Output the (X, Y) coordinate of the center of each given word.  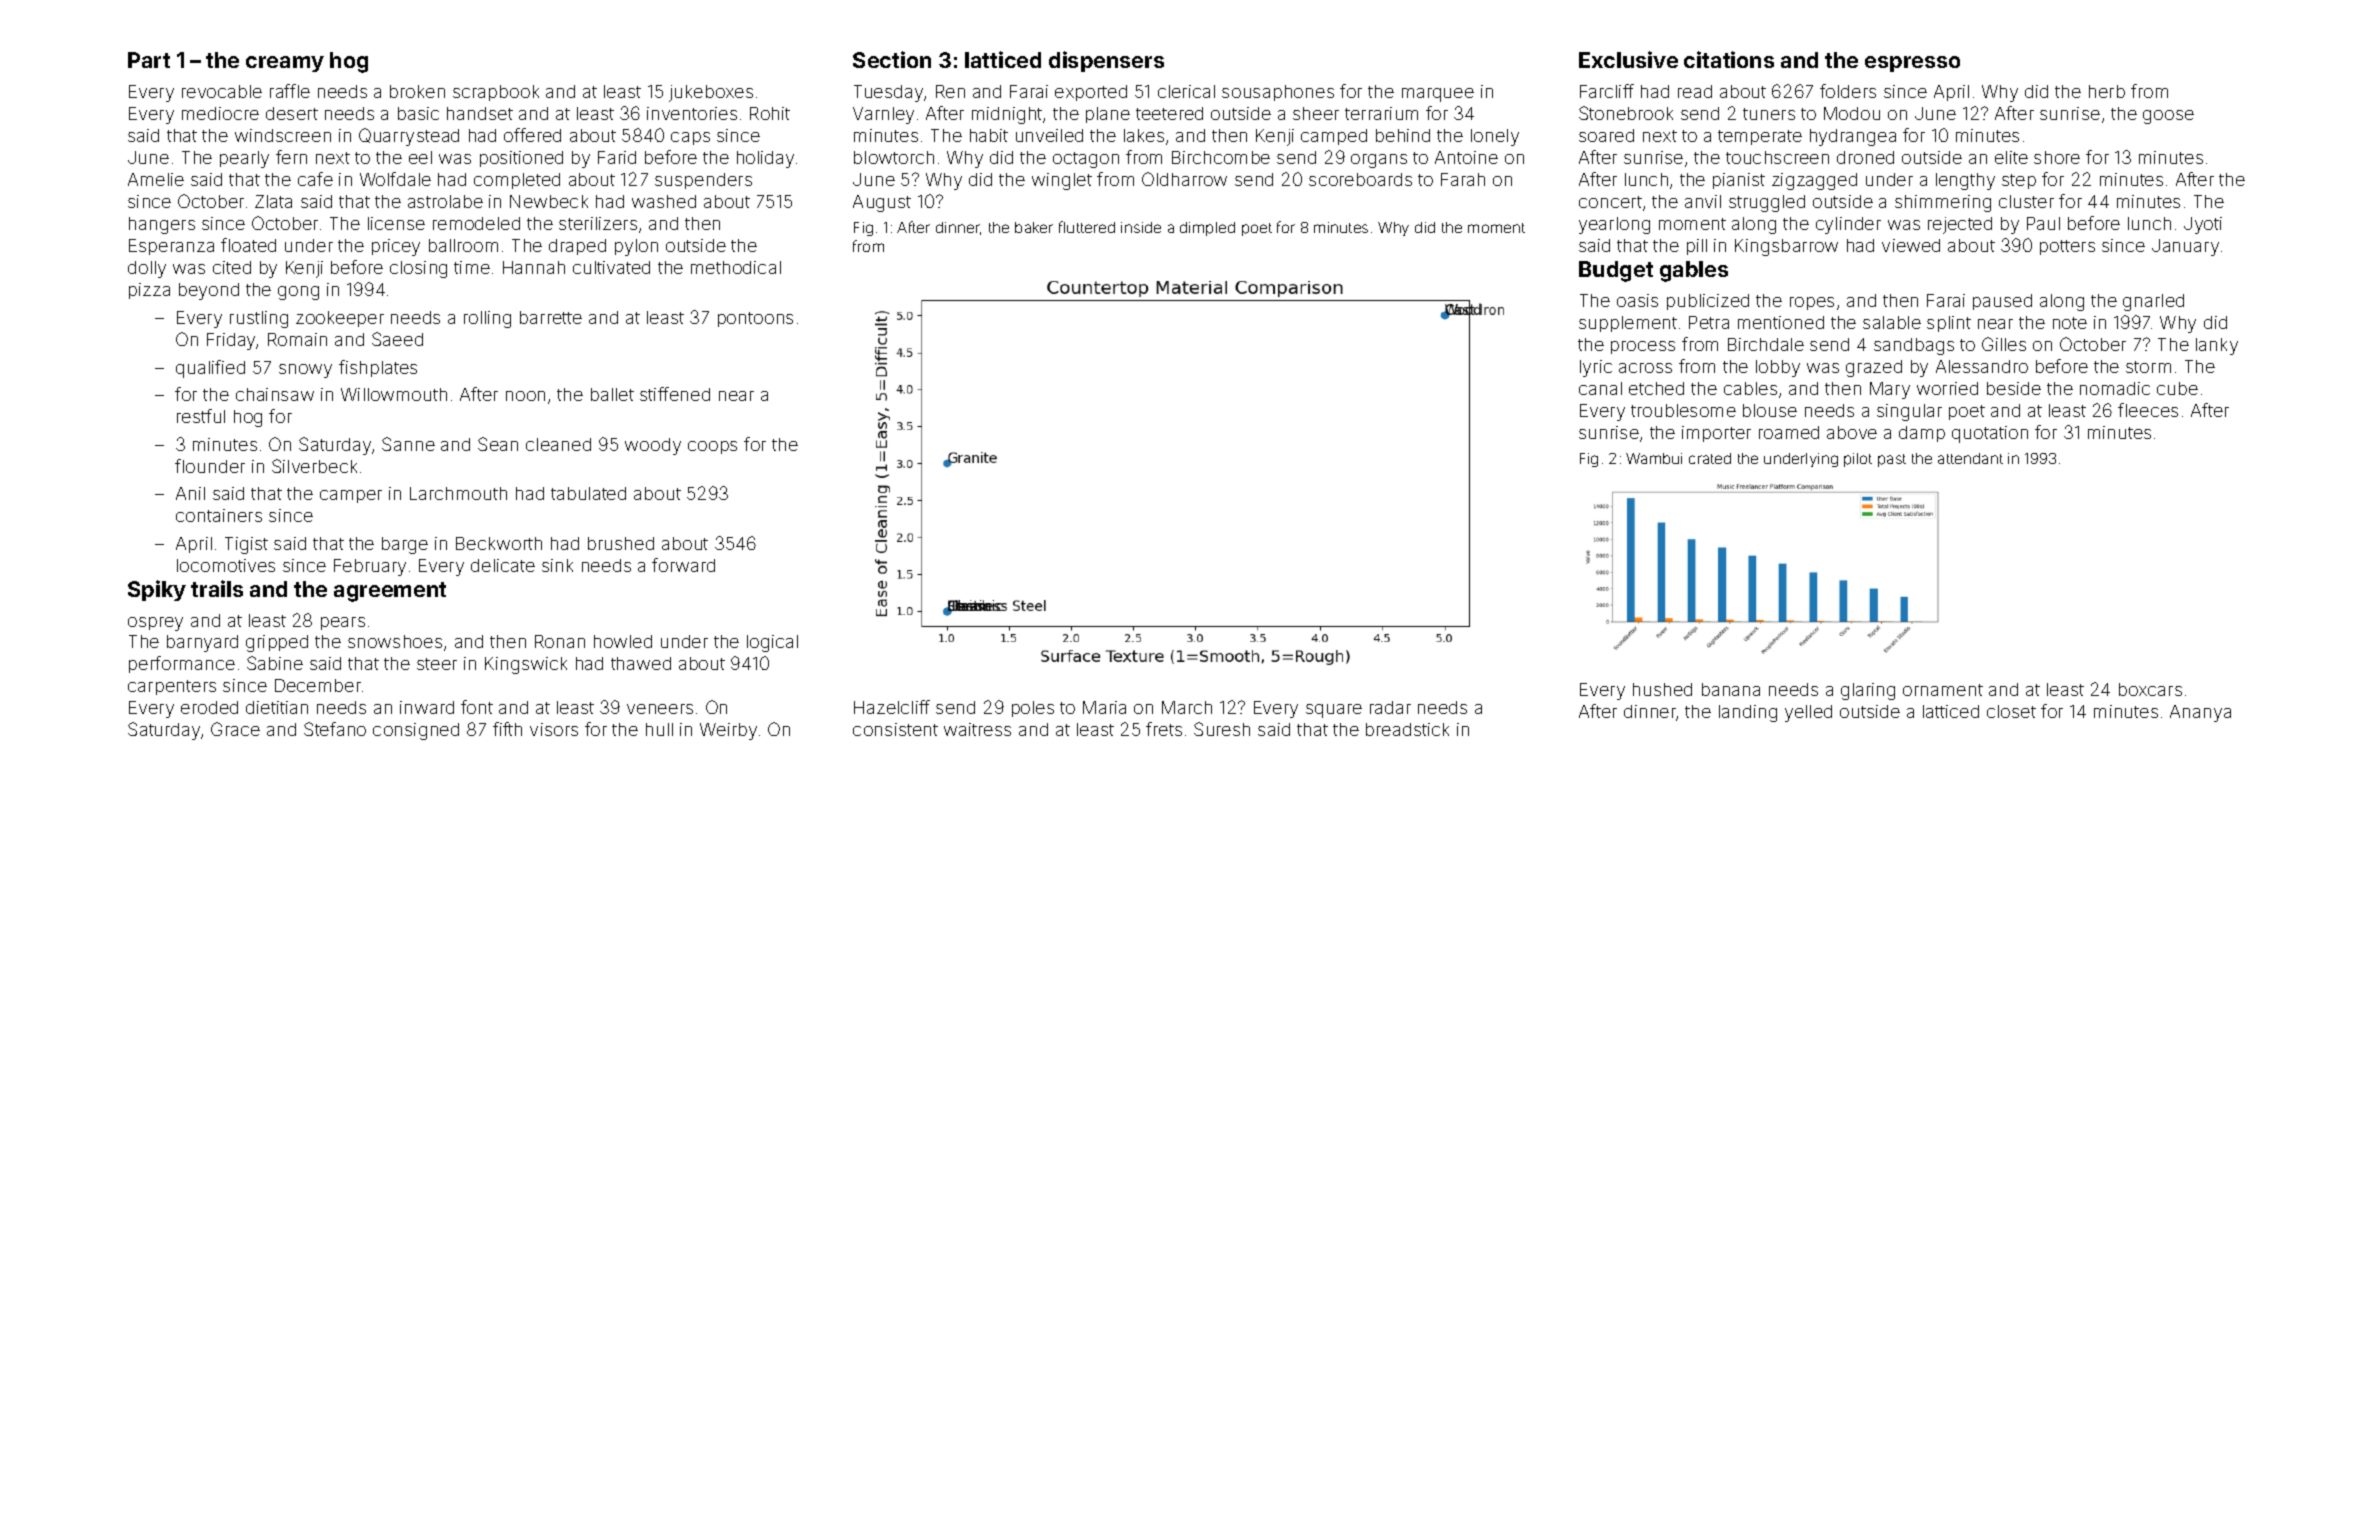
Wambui (1654, 458)
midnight (1007, 115)
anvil (1703, 201)
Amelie (156, 179)
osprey (155, 624)
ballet (612, 394)
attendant (1970, 458)
